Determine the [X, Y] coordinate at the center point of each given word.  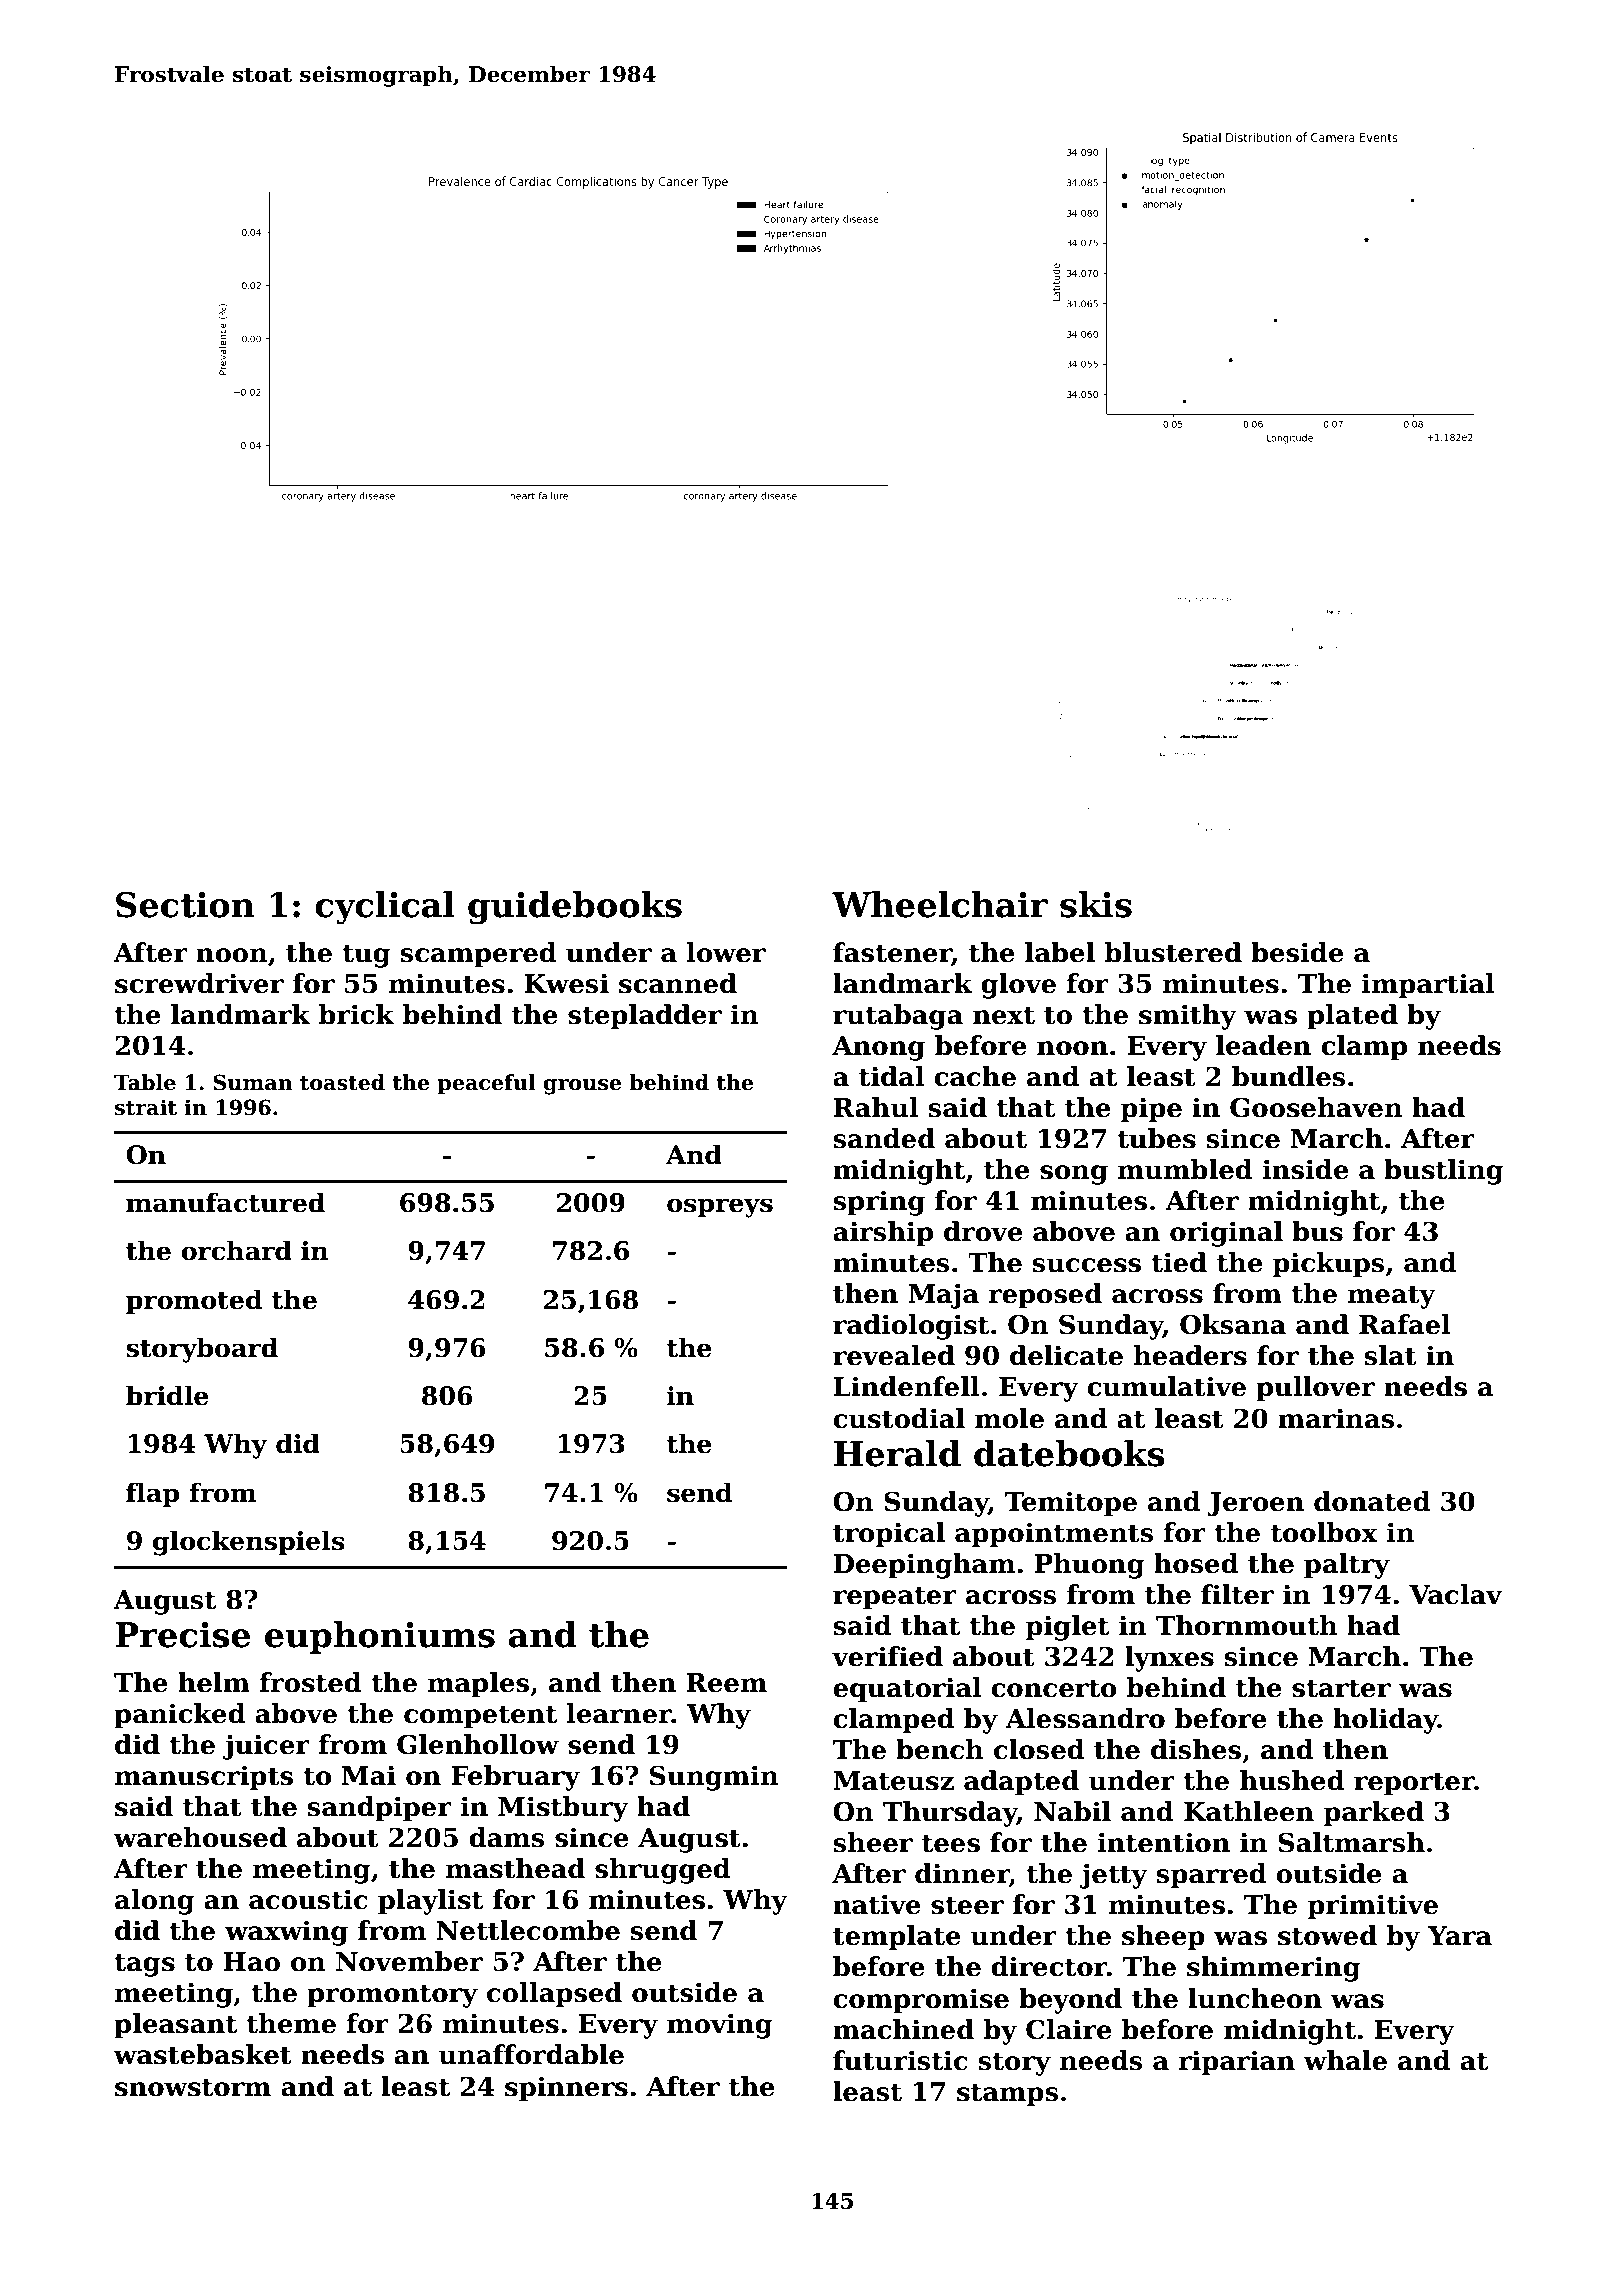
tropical [889, 1535]
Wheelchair [940, 904]
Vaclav [1455, 1594]
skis [1096, 904]
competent [480, 1717]
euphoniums [380, 1637]
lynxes [1169, 1659]
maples [478, 1685]
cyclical [385, 908]
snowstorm [193, 2087]
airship [883, 1234]
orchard [236, 1250]
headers [1190, 1355]
